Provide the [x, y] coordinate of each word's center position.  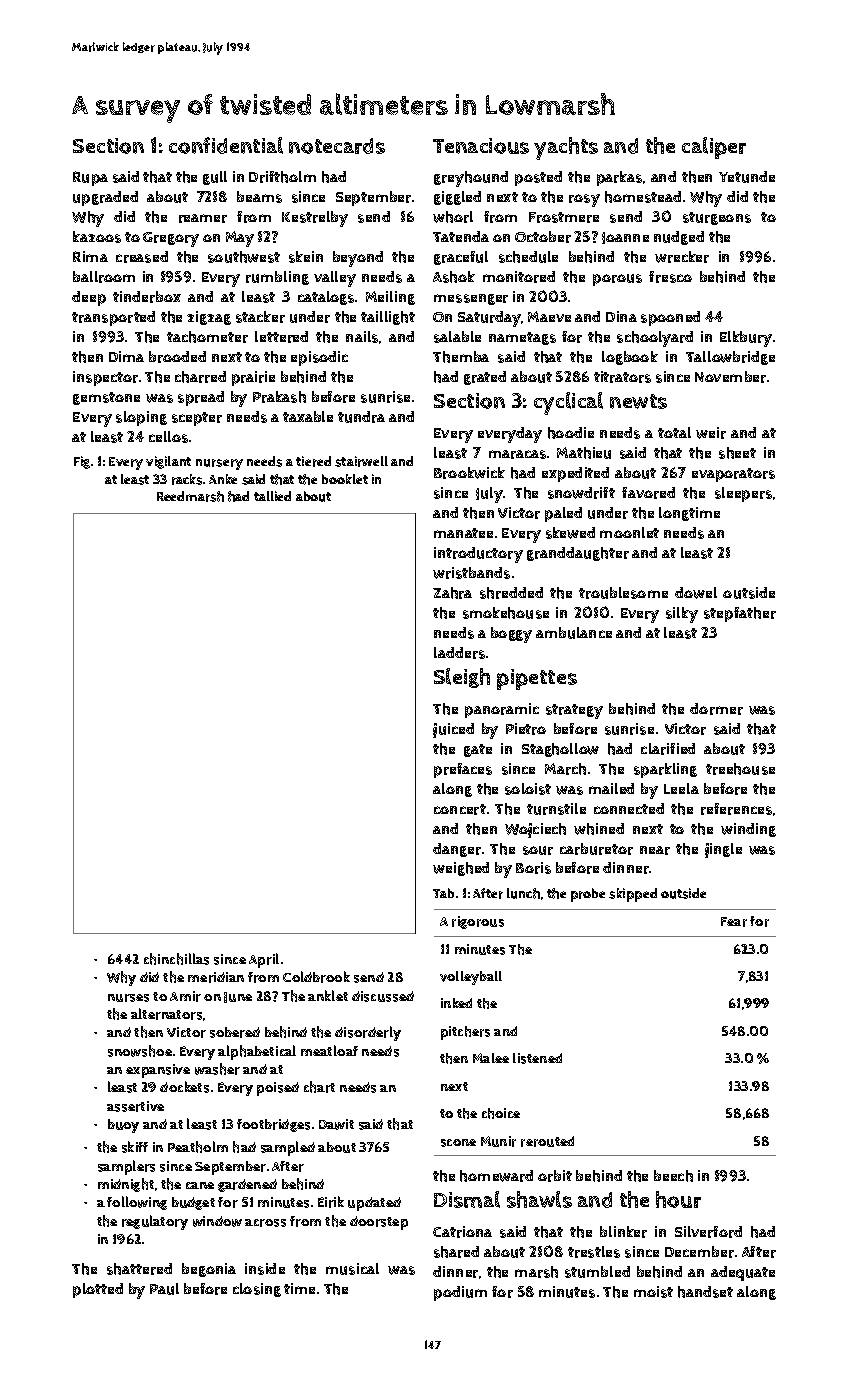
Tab [443, 893]
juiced [453, 730]
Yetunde [747, 177]
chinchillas [176, 959]
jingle [723, 850]
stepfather [740, 614]
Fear [734, 922]
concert [460, 809]
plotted [98, 1290]
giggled [457, 198]
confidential [226, 145]
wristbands [471, 573]
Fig [82, 462]
